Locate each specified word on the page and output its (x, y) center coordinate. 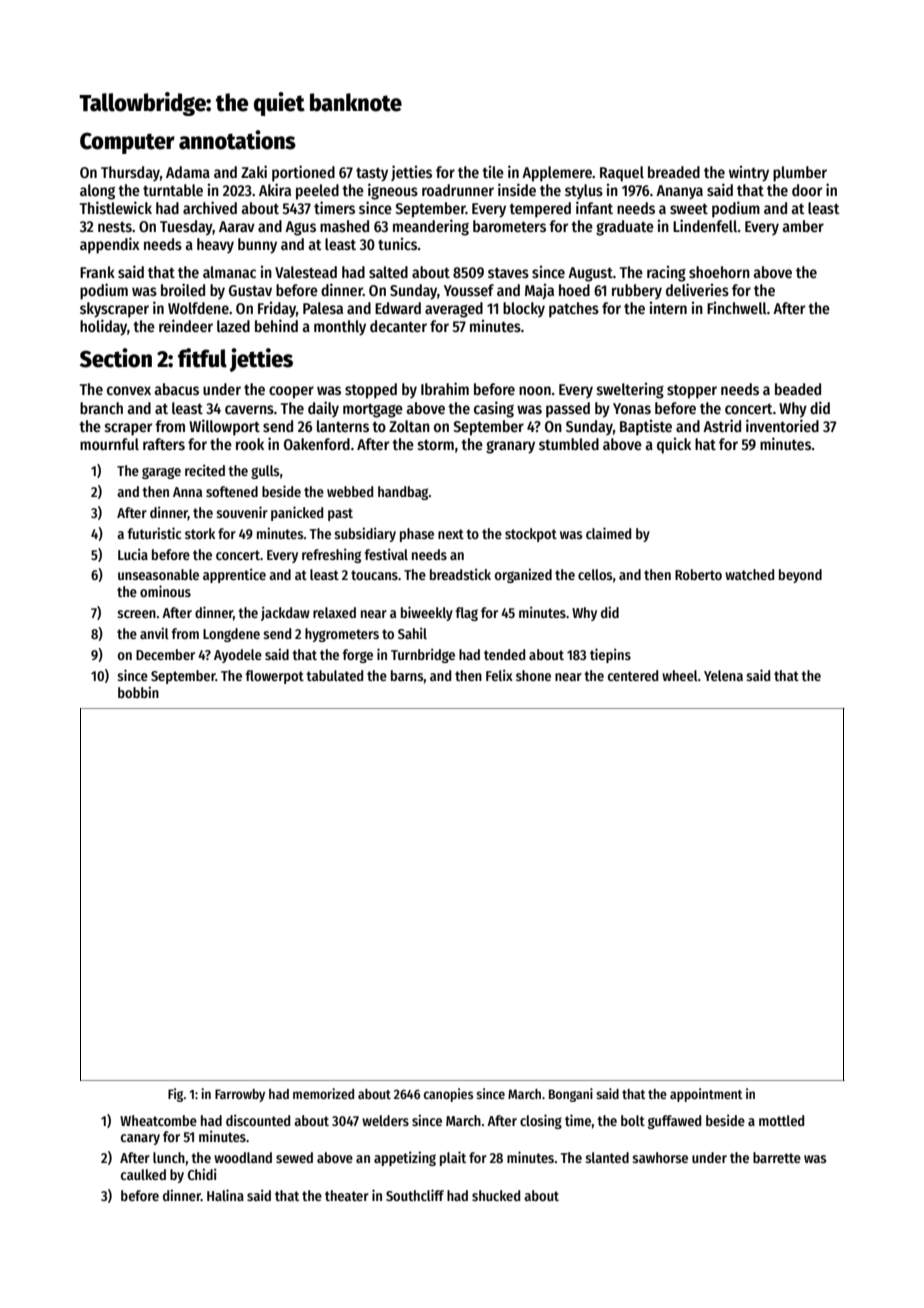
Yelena (723, 675)
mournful (109, 444)
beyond (800, 576)
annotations (237, 140)
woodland (243, 1157)
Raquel (622, 174)
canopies (448, 1095)
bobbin (138, 692)
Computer (127, 143)
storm (436, 445)
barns (407, 675)
